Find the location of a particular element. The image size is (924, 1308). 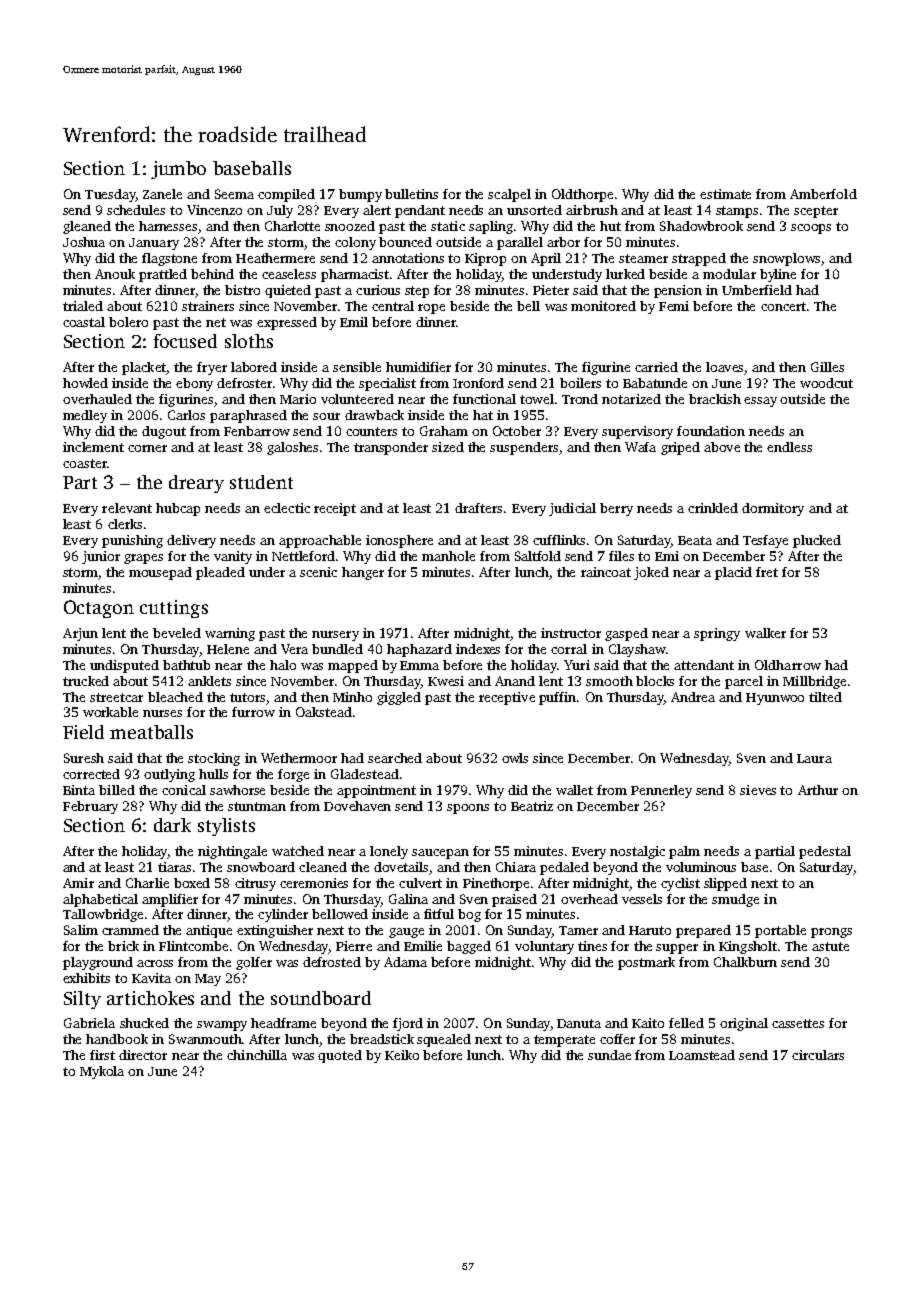

Pennerley is located at coordinates (661, 791).
